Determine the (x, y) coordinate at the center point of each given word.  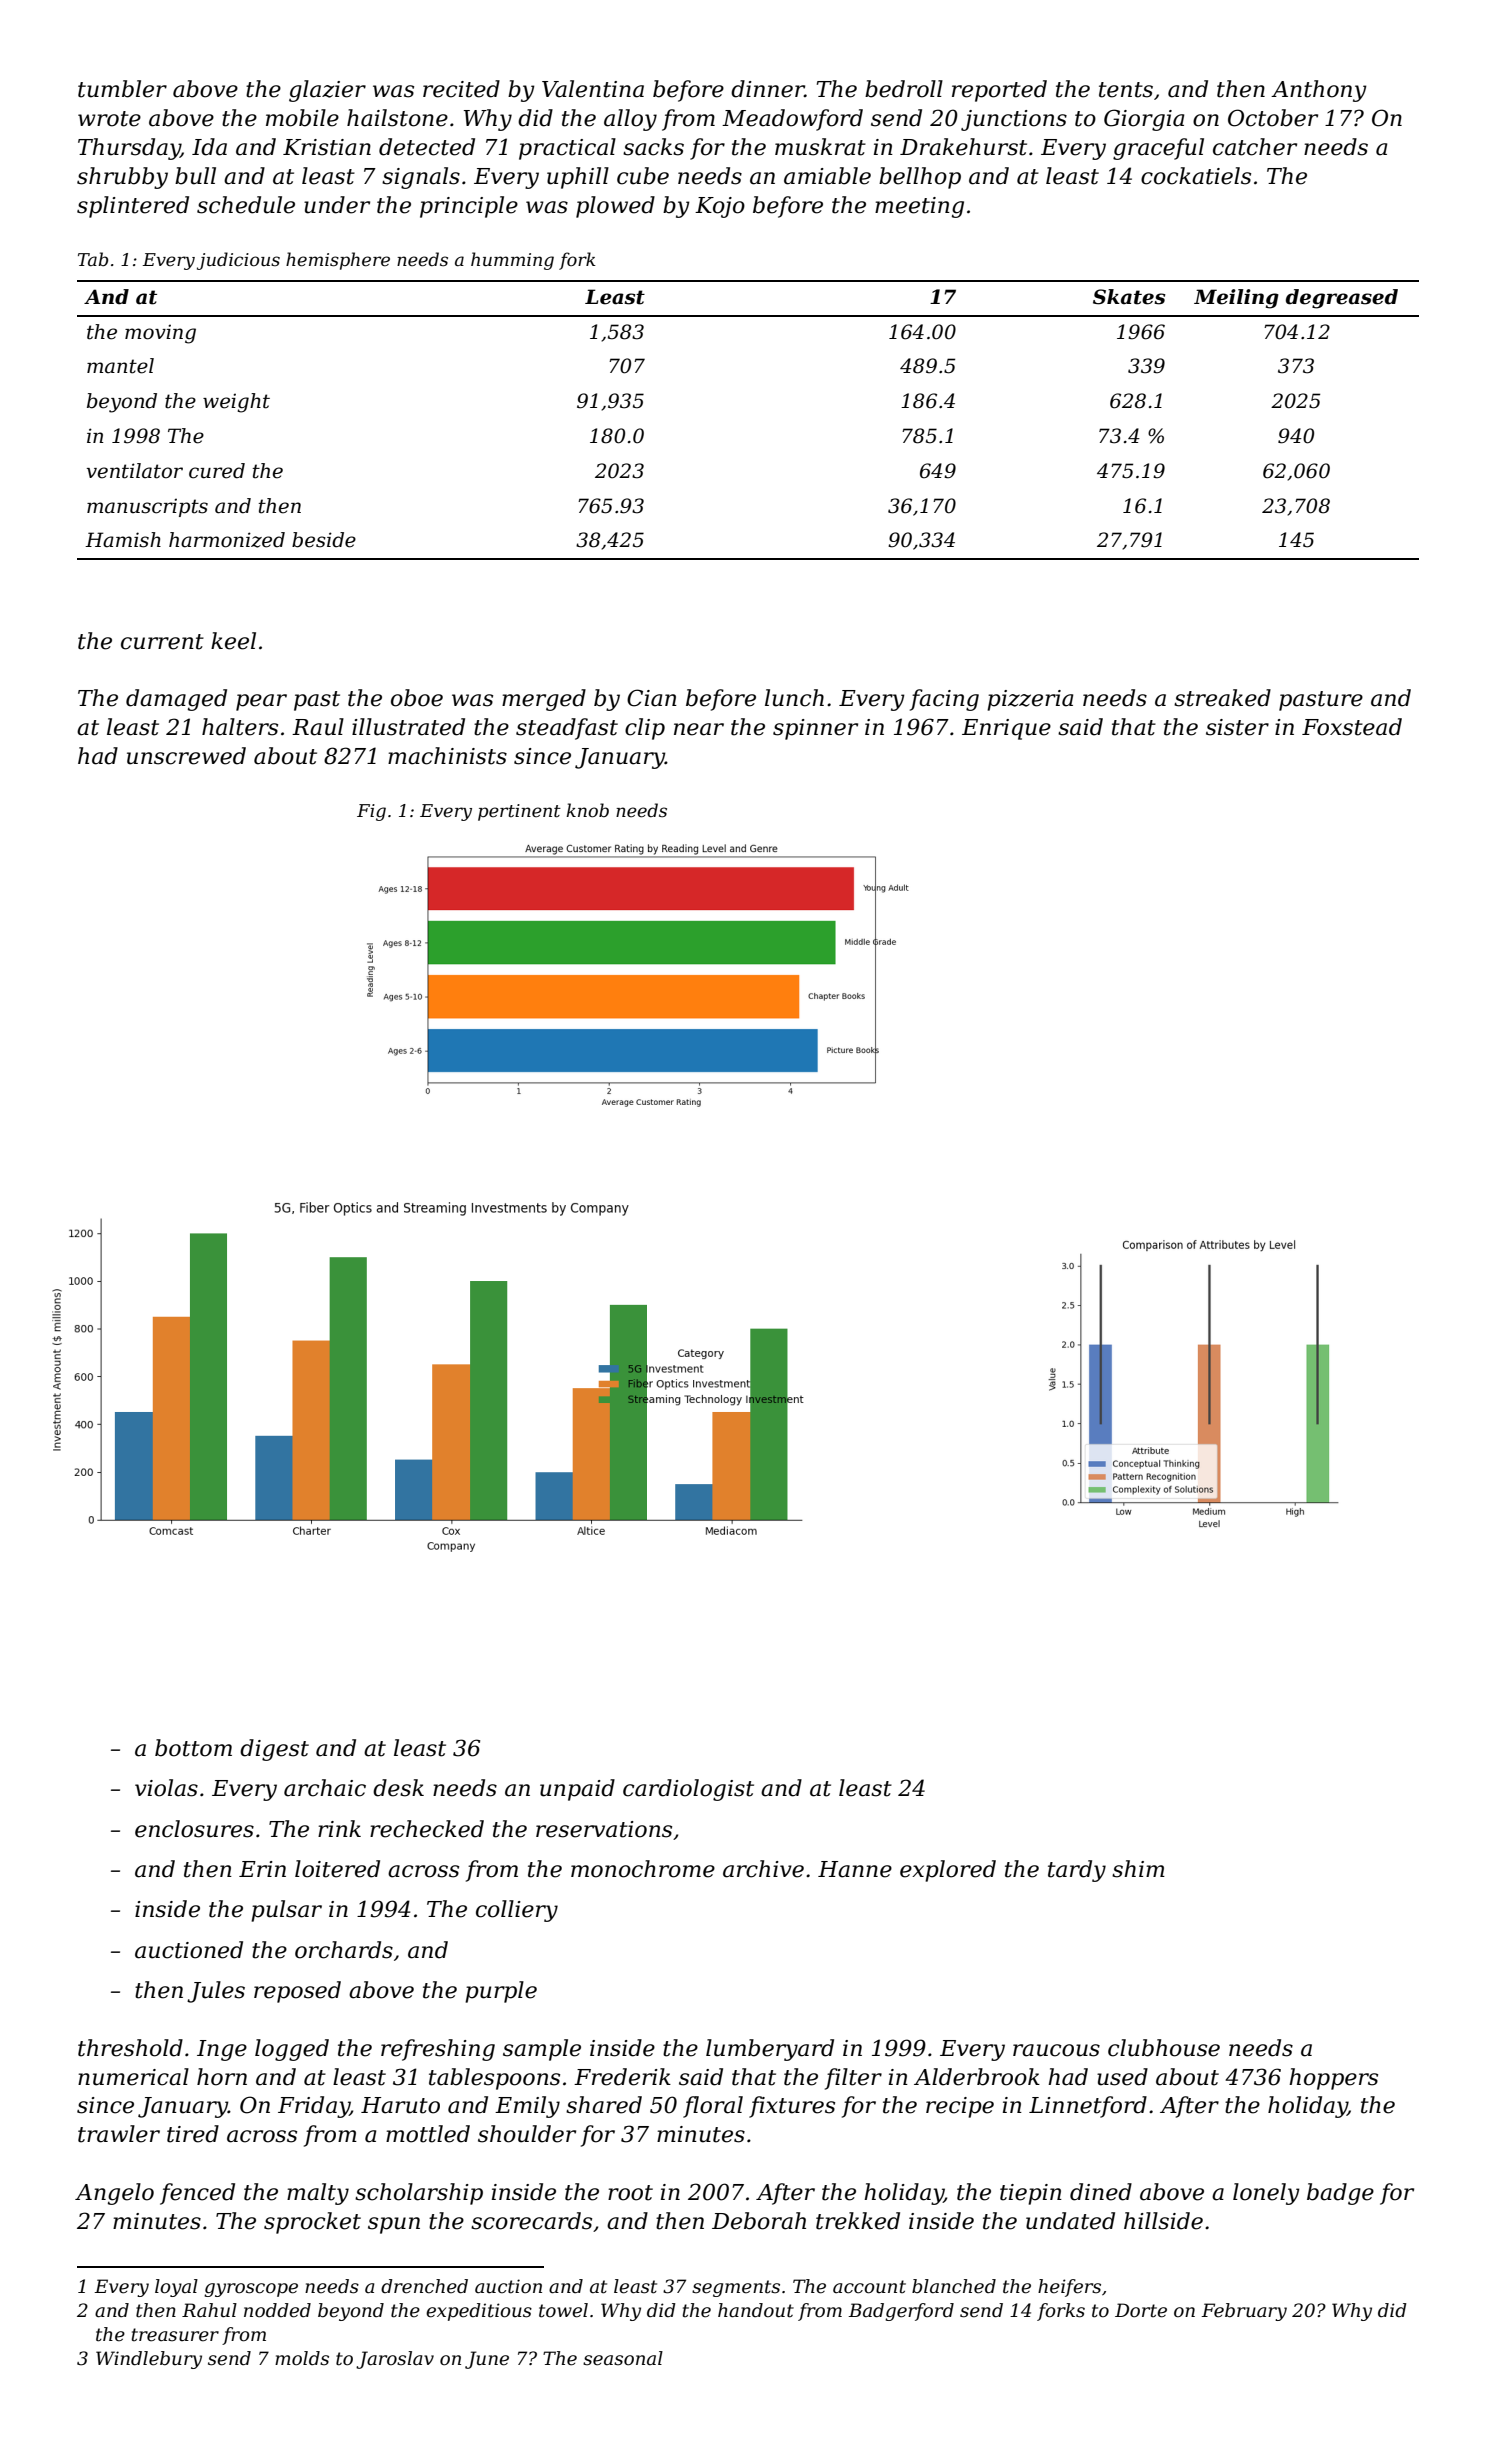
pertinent (519, 812)
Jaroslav (395, 2360)
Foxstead (1352, 727)
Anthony (1319, 91)
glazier (327, 91)
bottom (193, 1748)
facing (944, 700)
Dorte (1141, 2310)
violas (166, 1788)
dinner (768, 89)
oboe (417, 698)
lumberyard (770, 2050)
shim (1138, 1869)
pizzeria (1030, 700)
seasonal (623, 2358)
